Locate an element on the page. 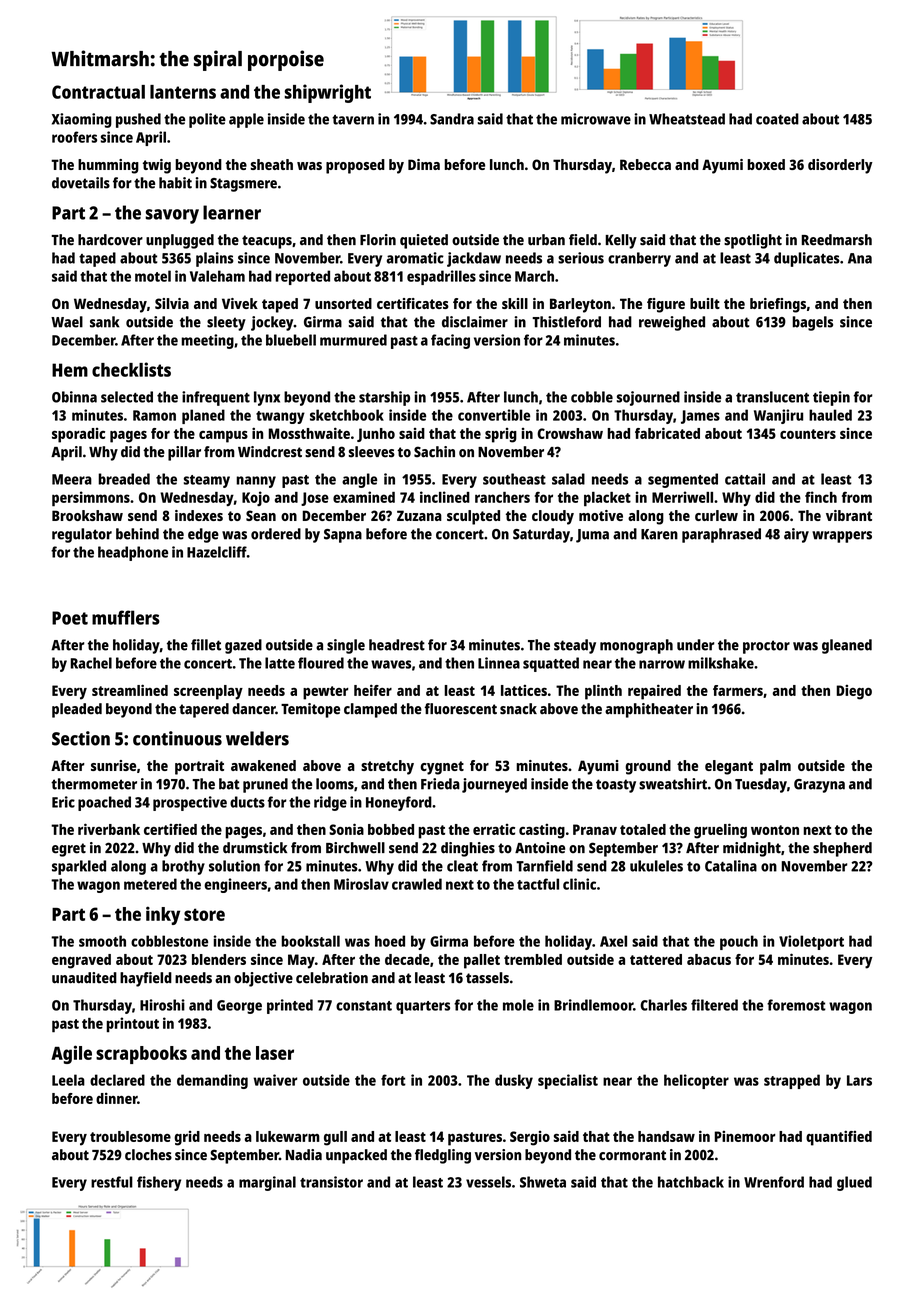 This image has height=1308, width=924. Sandra is located at coordinates (452, 119).
